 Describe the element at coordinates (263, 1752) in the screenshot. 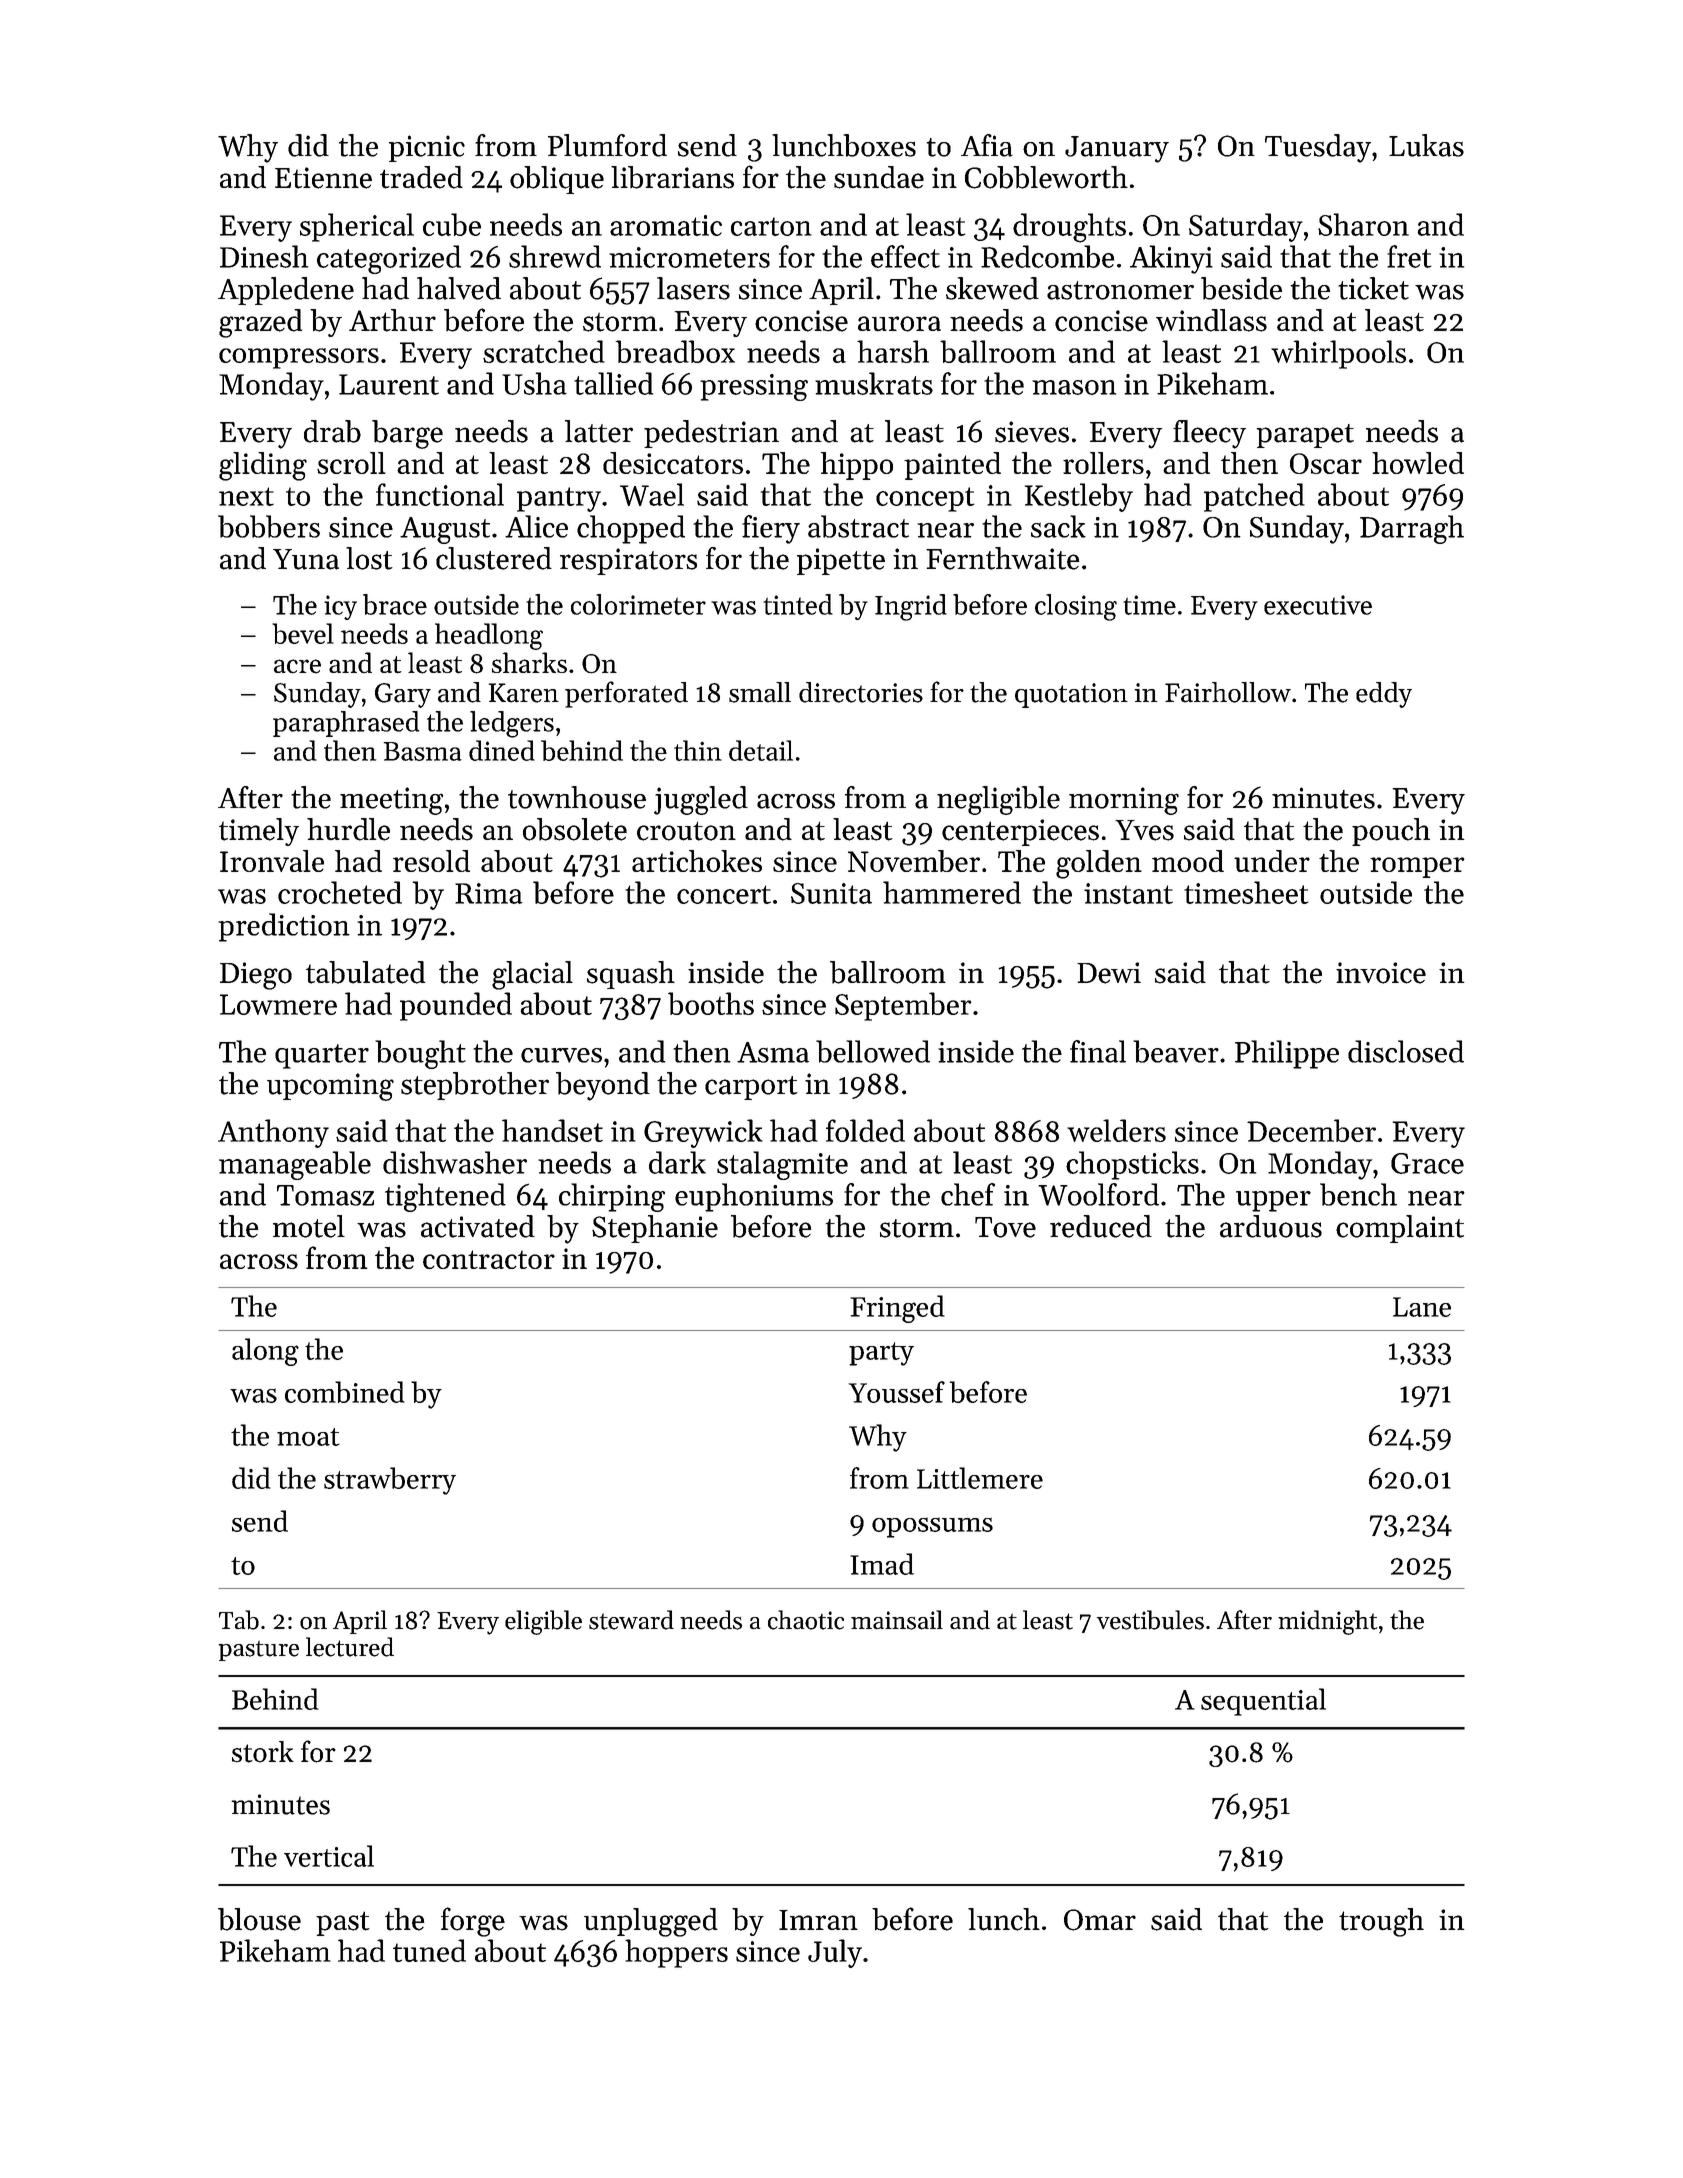

I see `stork` at that location.
